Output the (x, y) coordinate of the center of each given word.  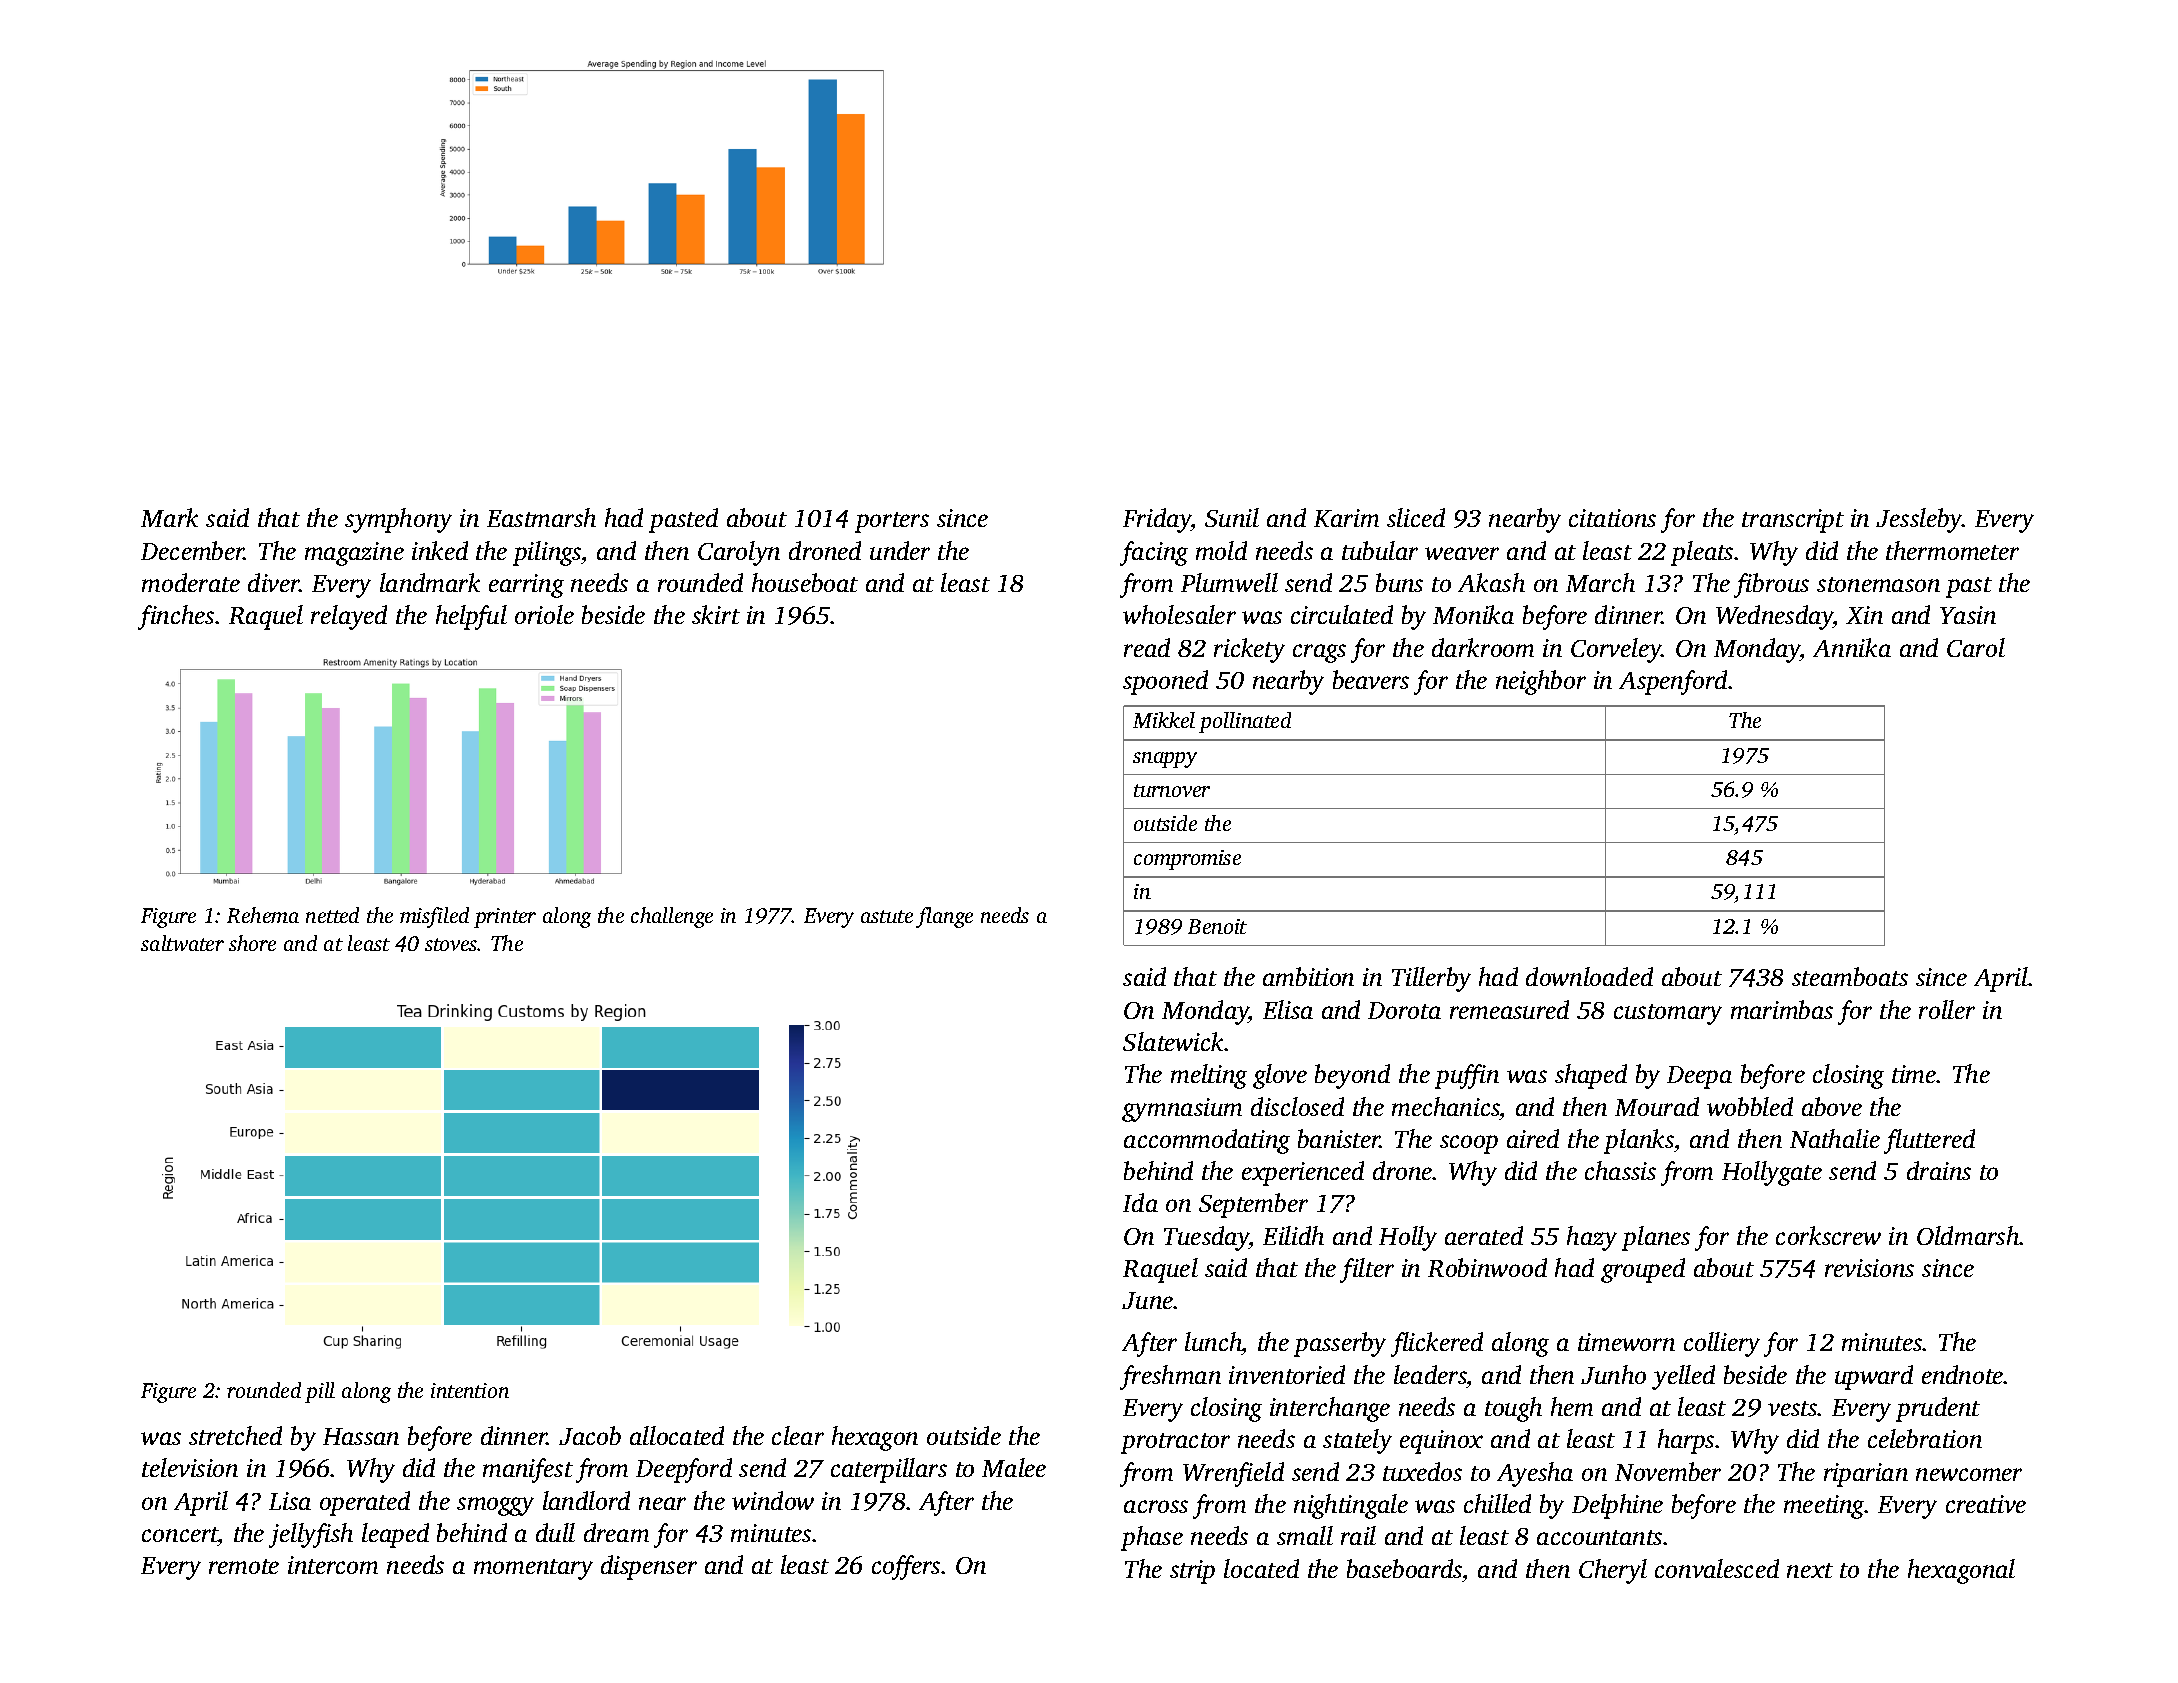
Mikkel (1164, 720)
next (1810, 1570)
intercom (333, 1565)
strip (1192, 1572)
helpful (471, 617)
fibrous (1771, 585)
